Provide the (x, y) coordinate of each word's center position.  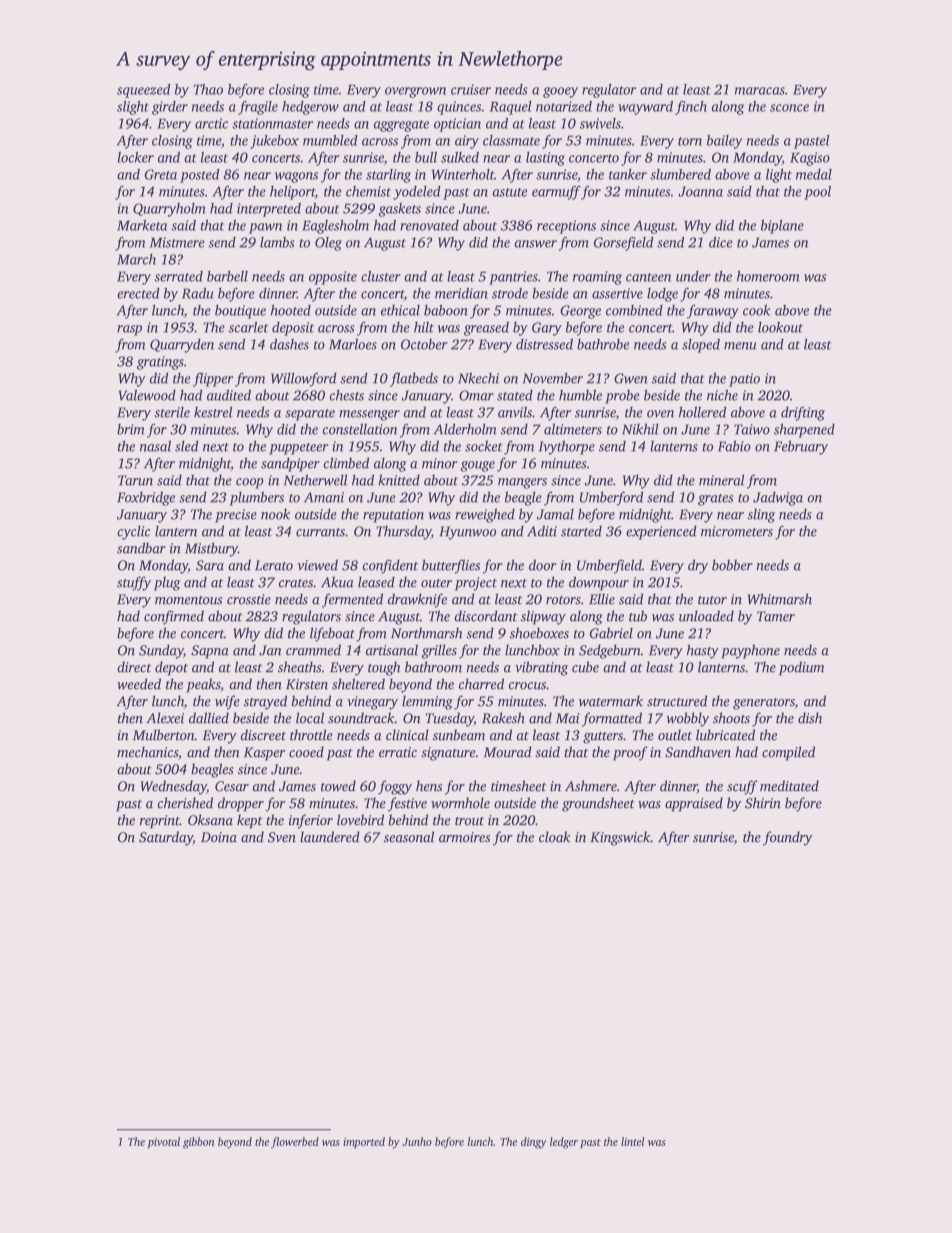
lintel (632, 1141)
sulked (460, 157)
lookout (780, 327)
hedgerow (310, 108)
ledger (564, 1143)
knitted (399, 480)
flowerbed (295, 1142)
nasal (155, 446)
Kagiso (810, 159)
